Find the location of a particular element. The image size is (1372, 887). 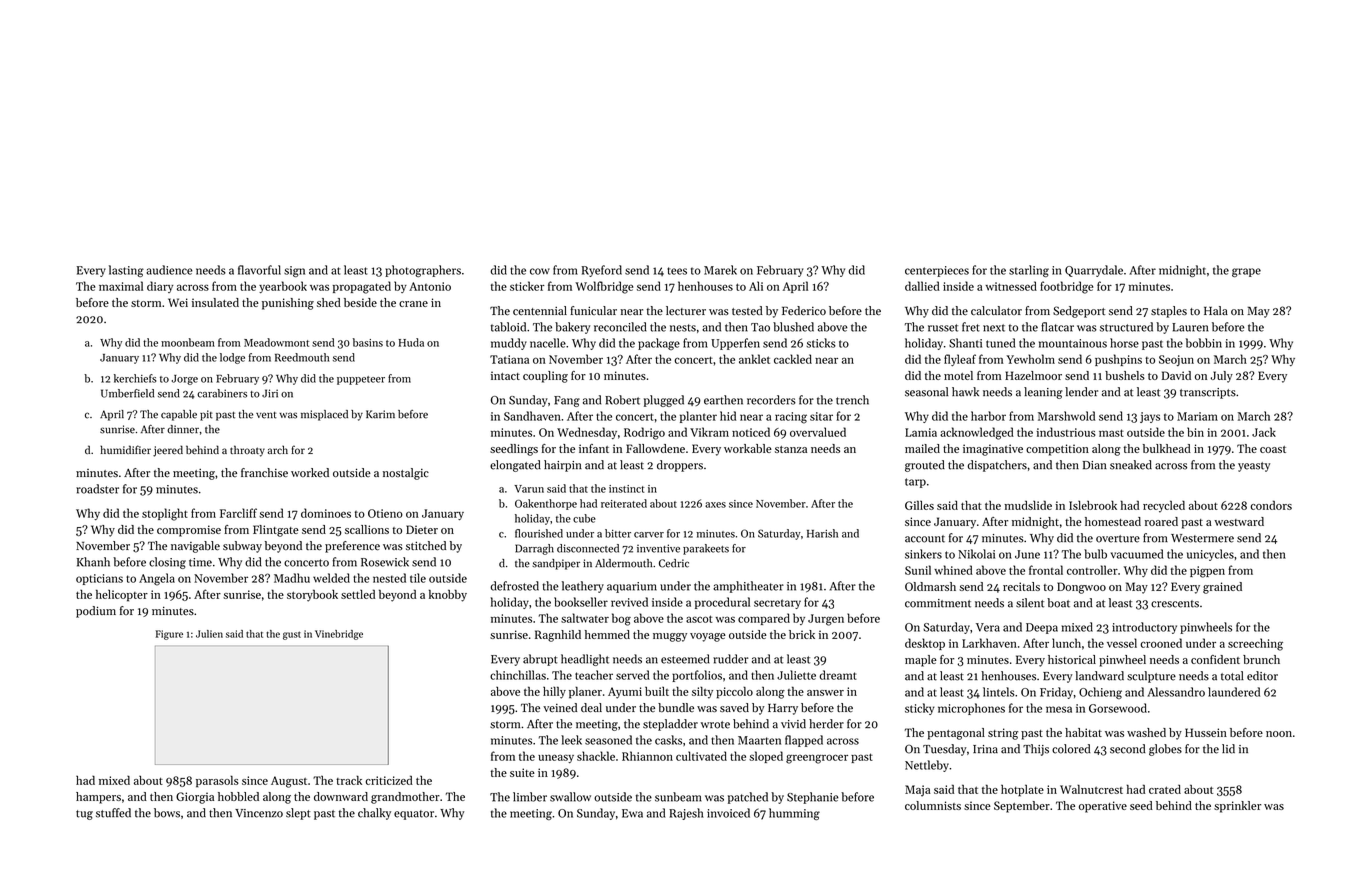

yeasty is located at coordinates (1254, 467).
